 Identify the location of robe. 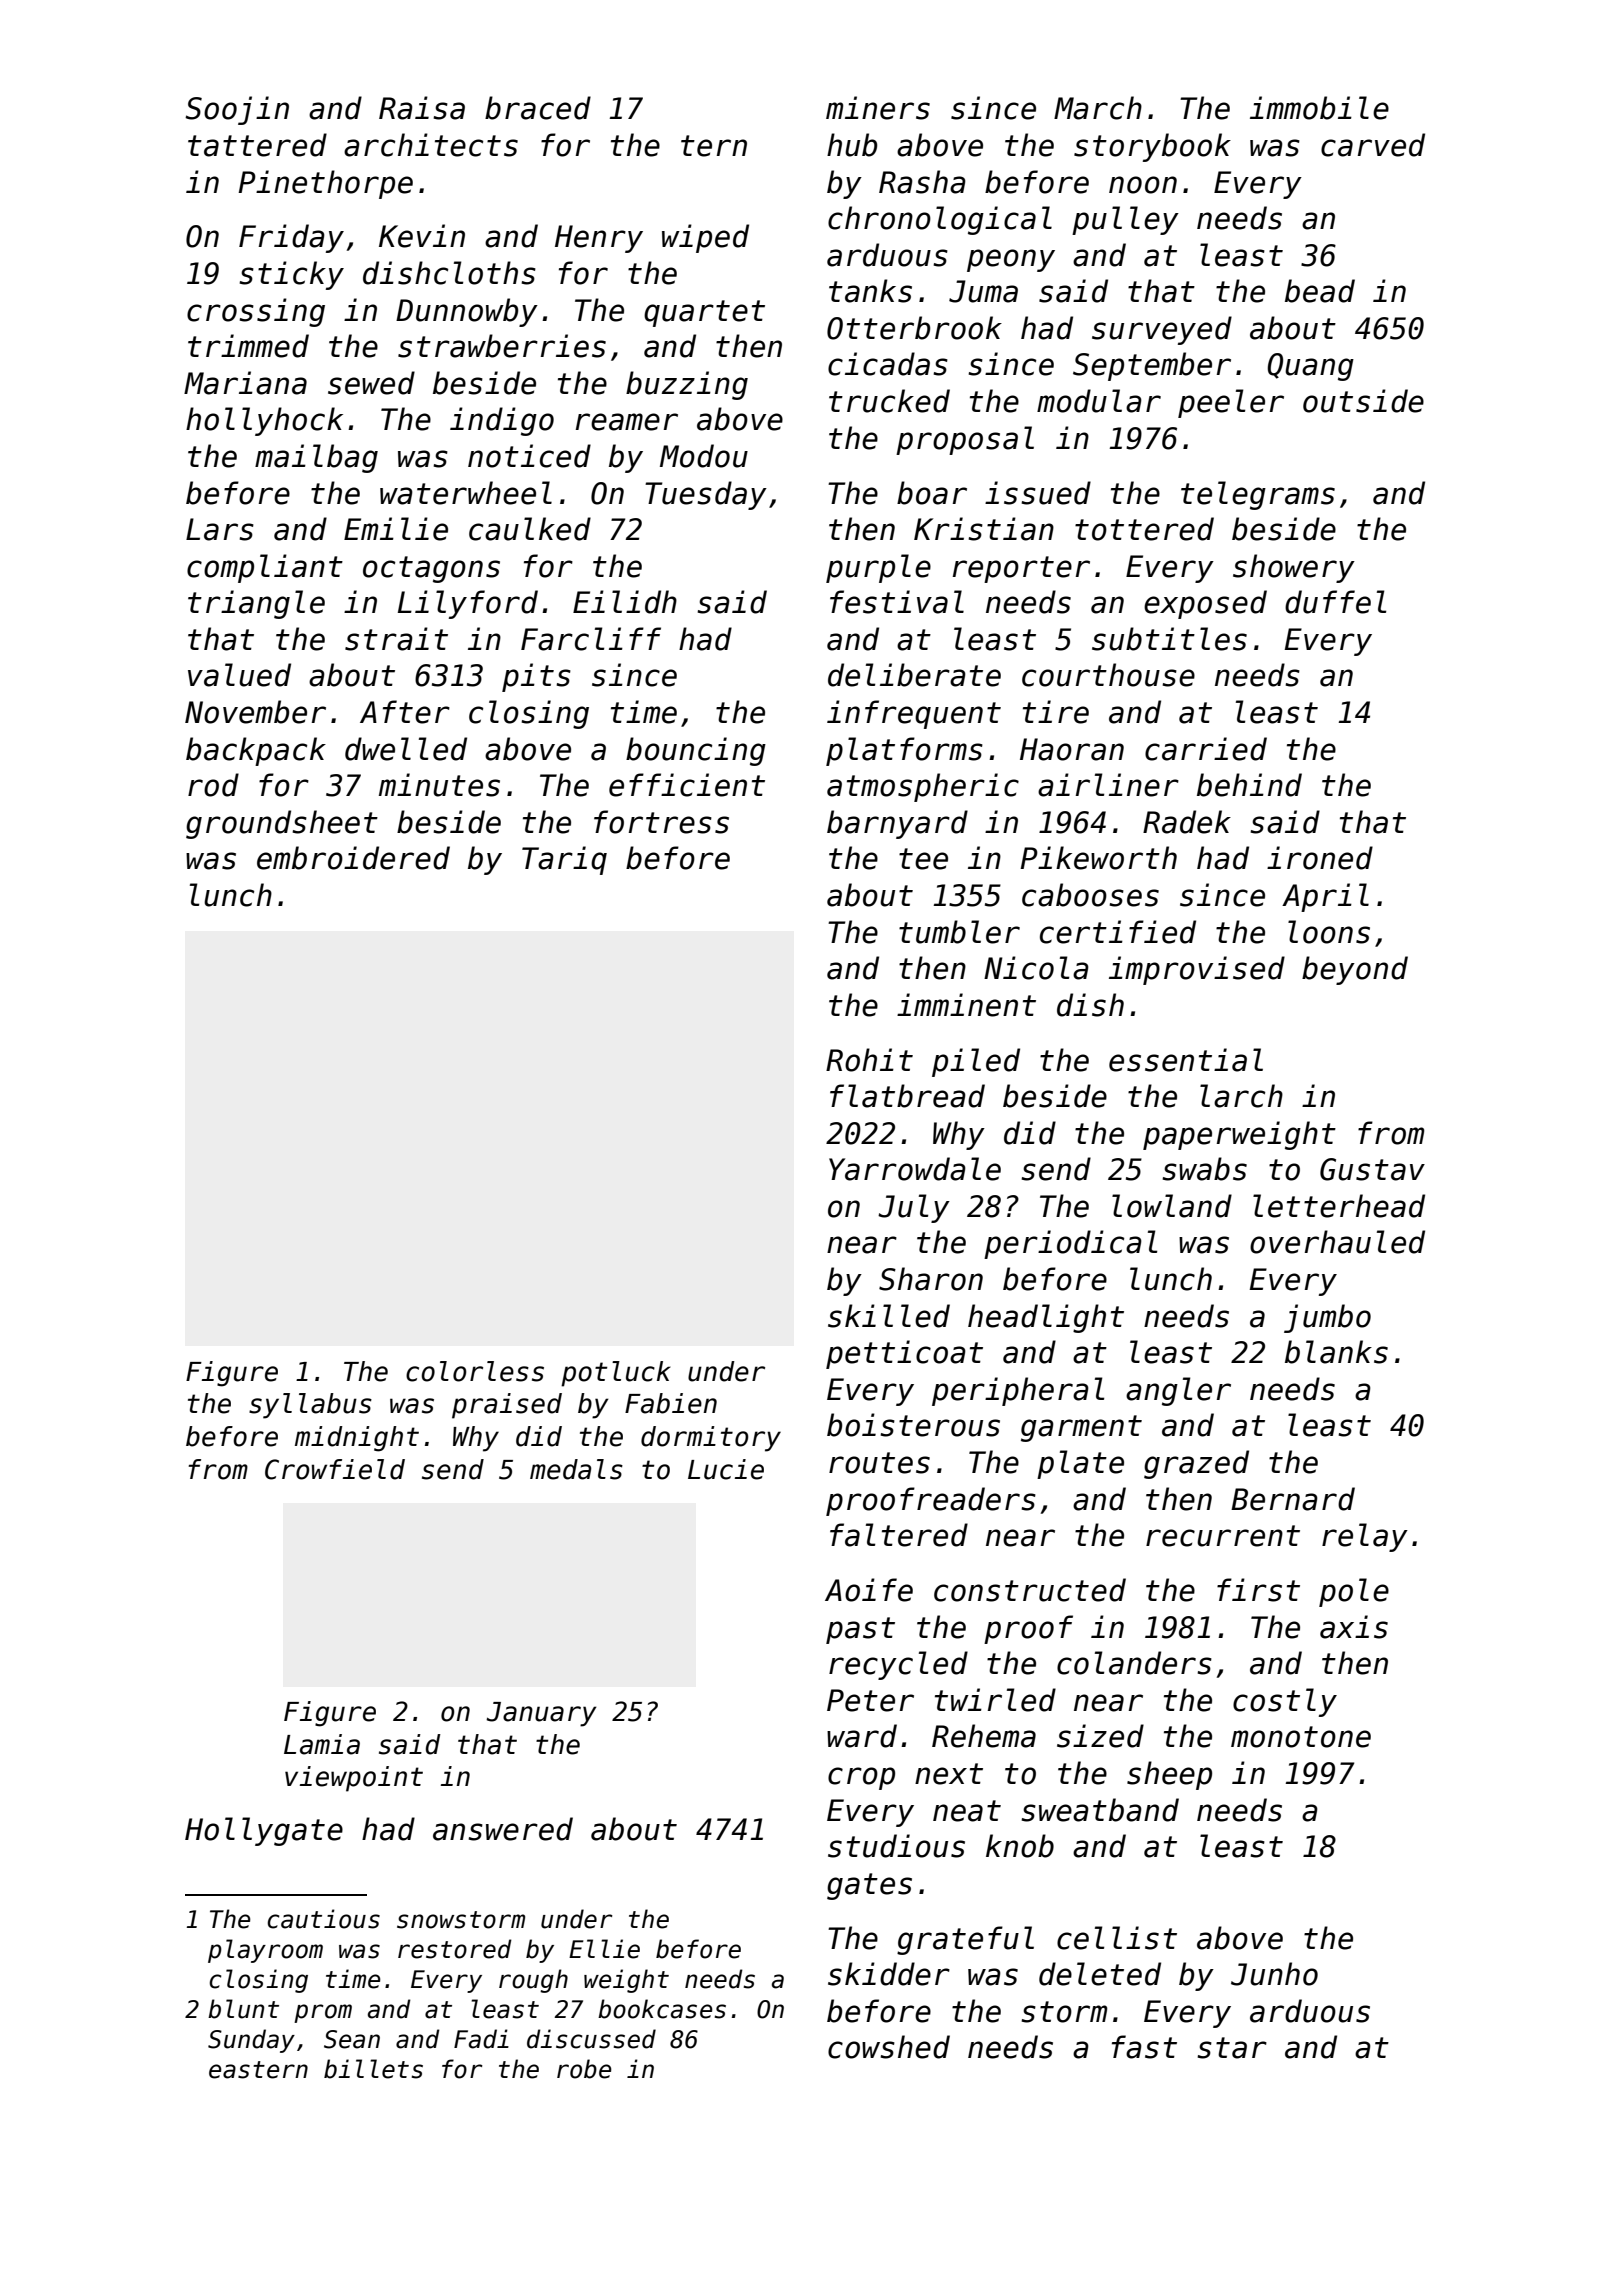
(584, 2069).
